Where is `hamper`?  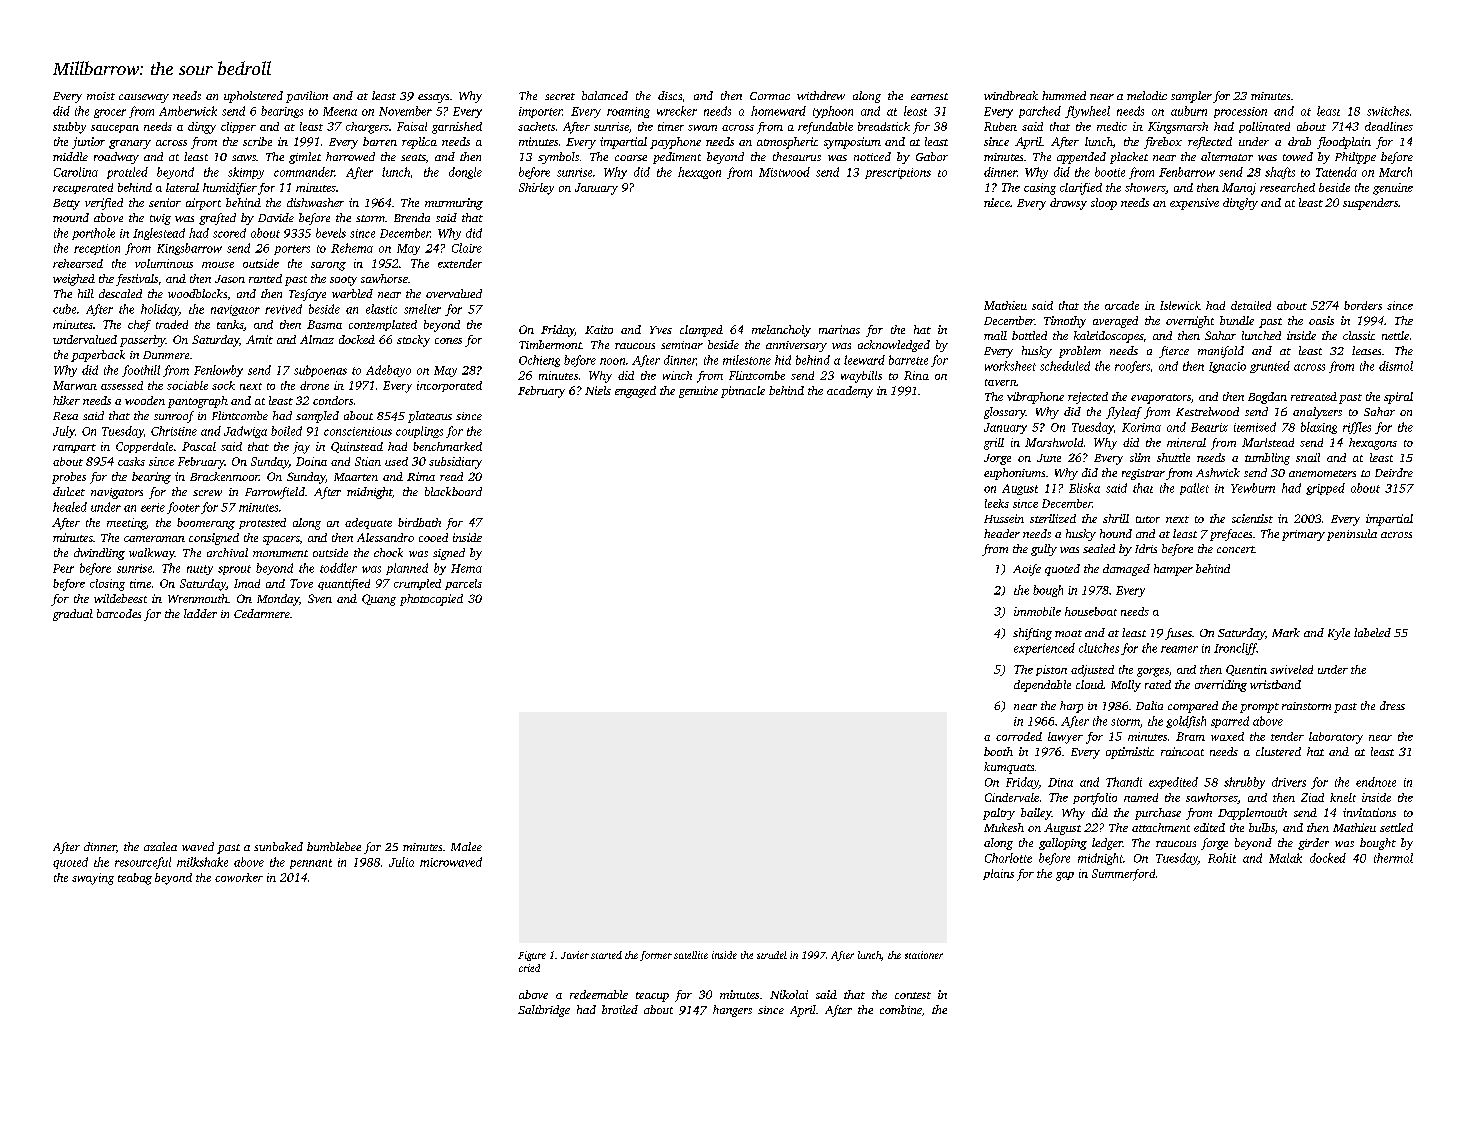
hamper is located at coordinates (1173, 570).
